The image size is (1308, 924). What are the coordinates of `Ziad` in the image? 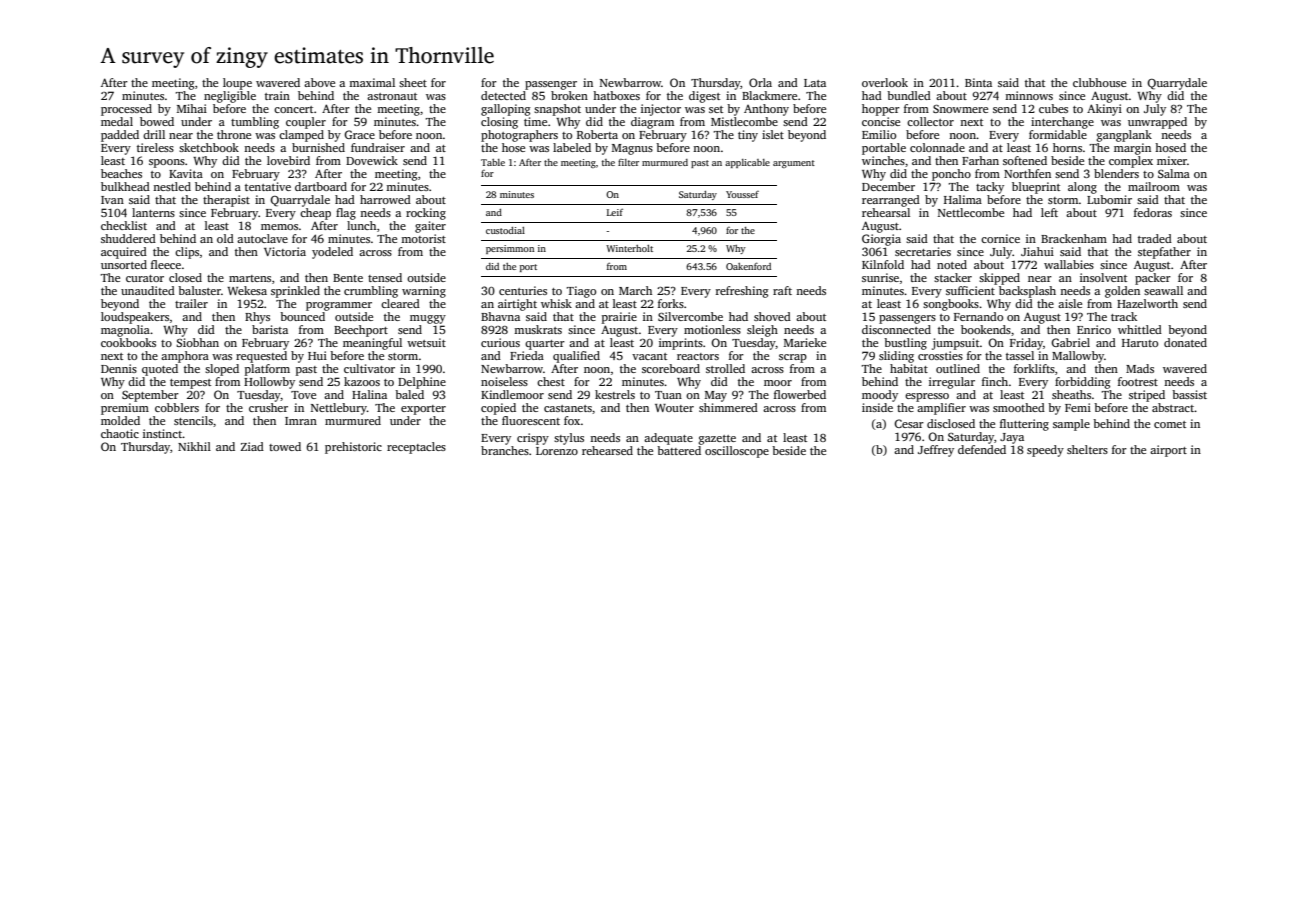 It's located at (252, 446).
